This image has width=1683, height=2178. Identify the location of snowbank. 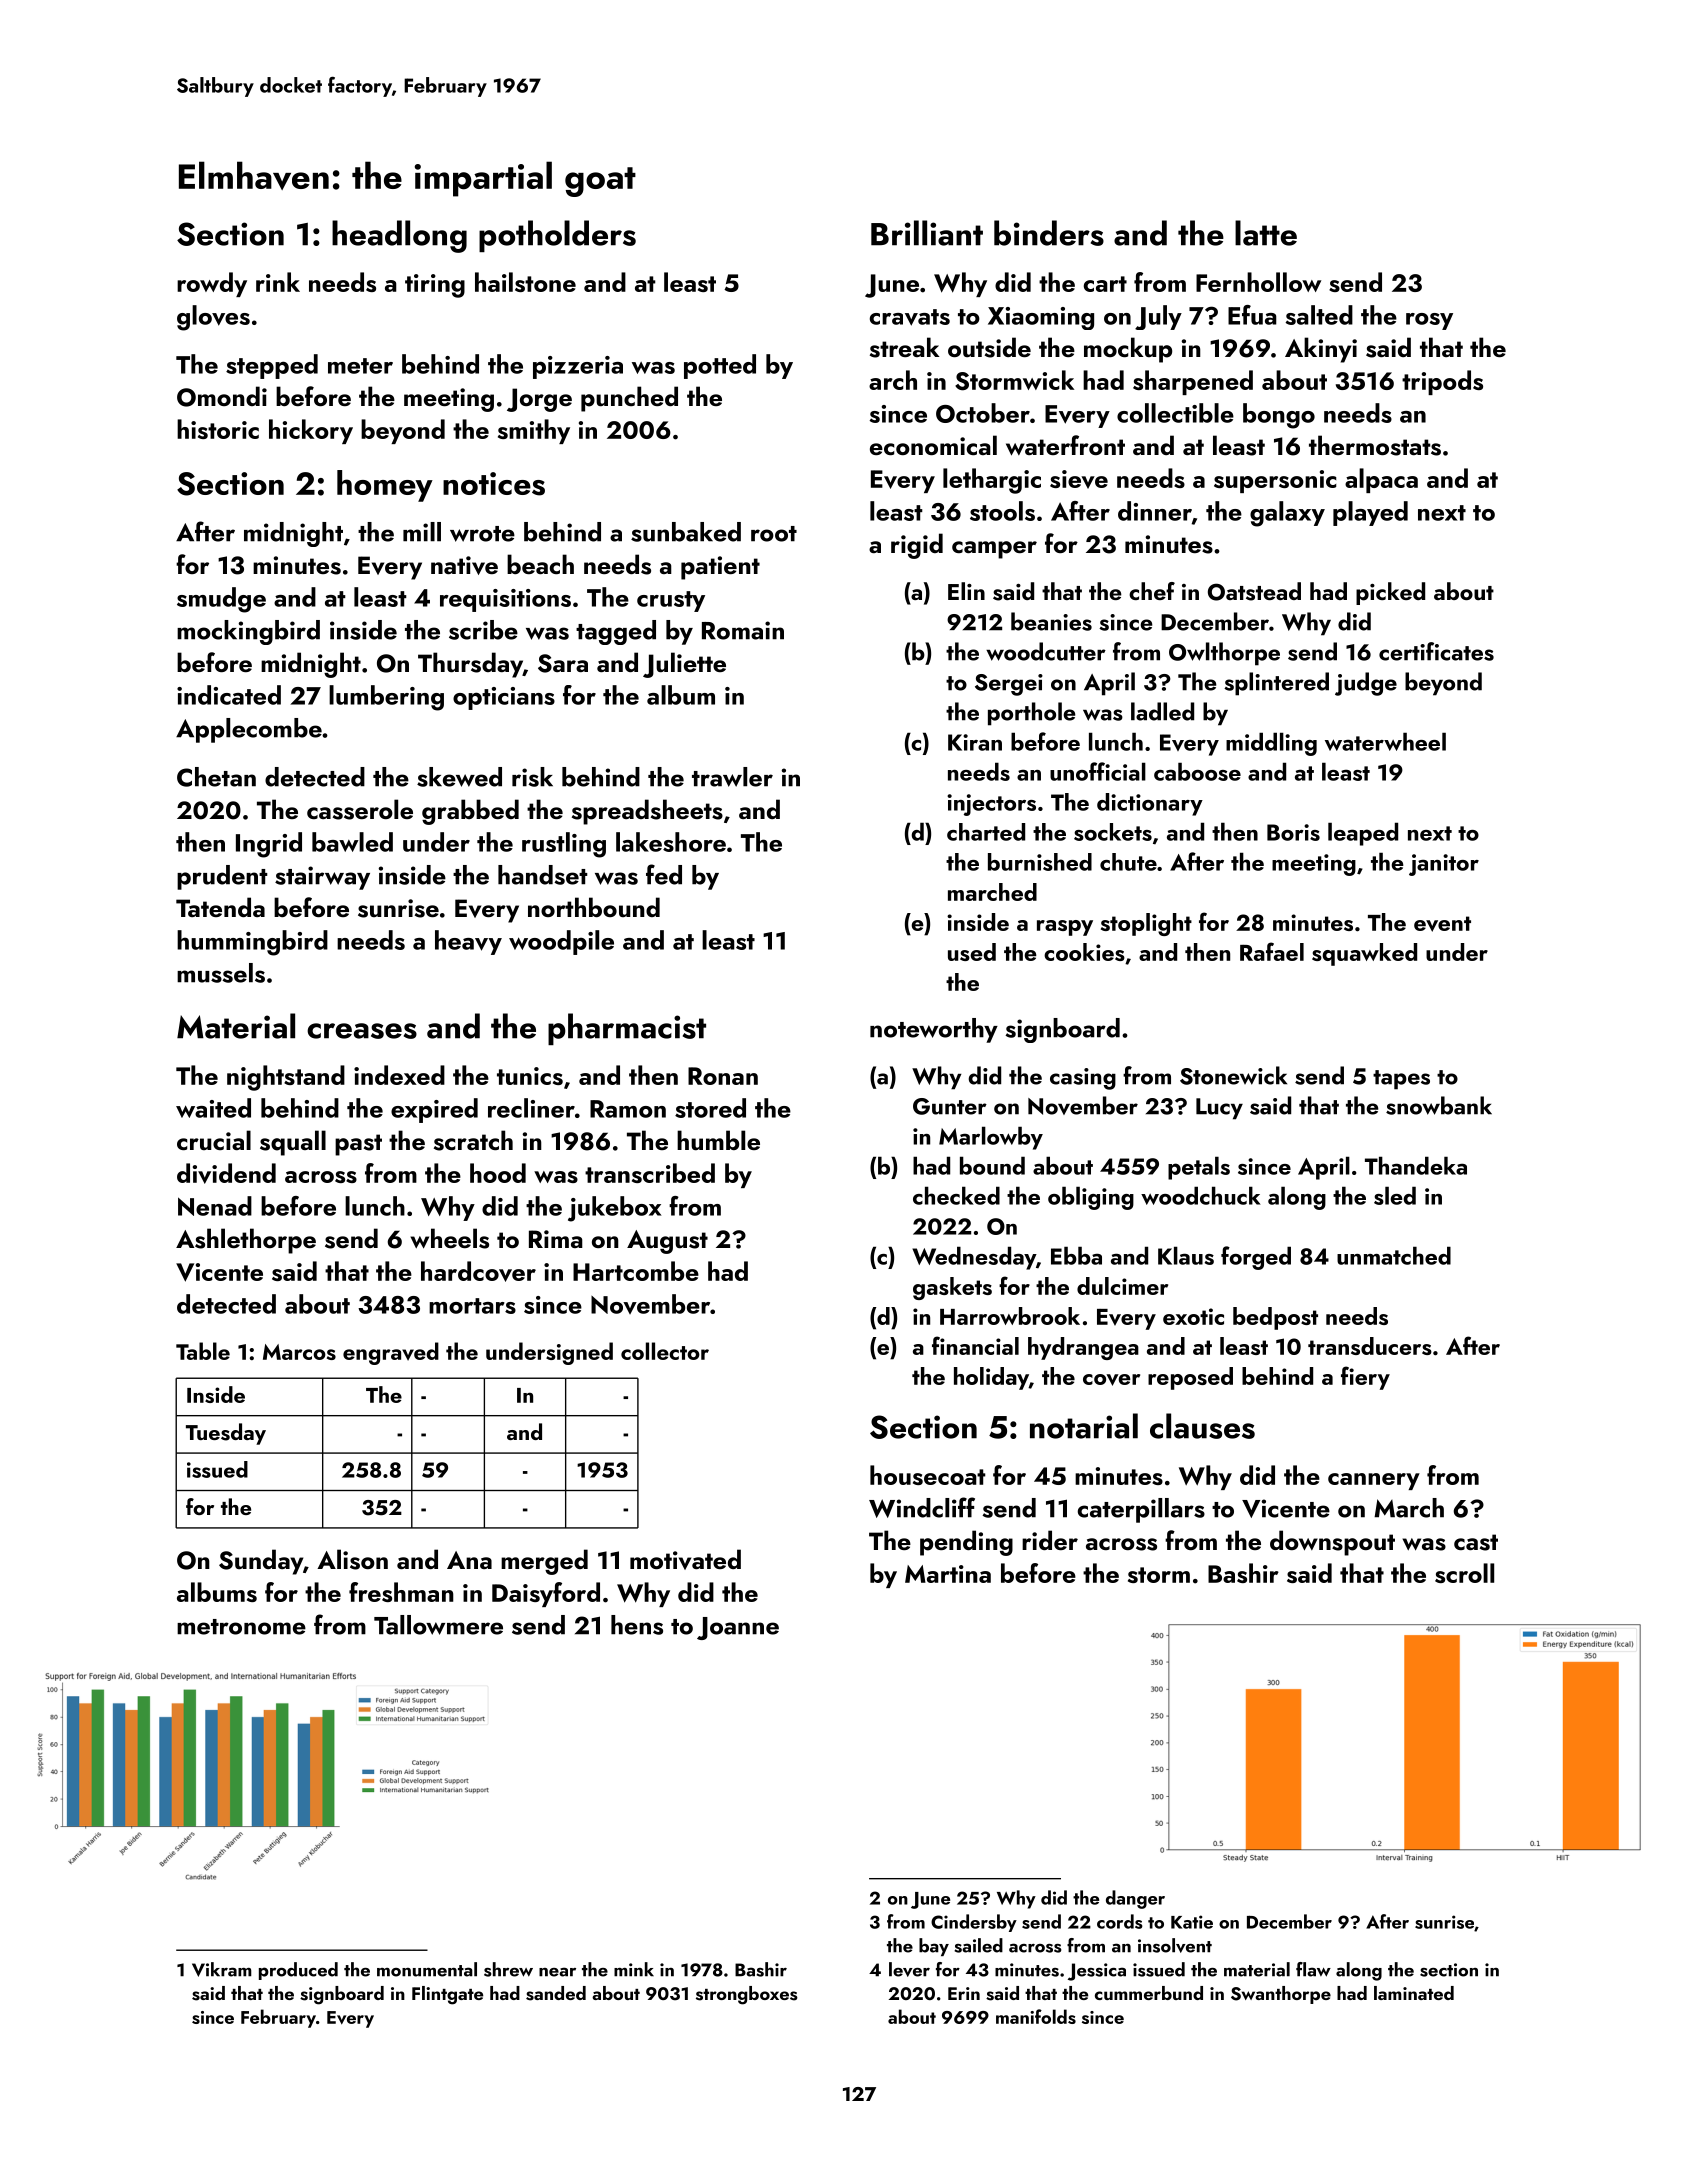
(1439, 1105).
